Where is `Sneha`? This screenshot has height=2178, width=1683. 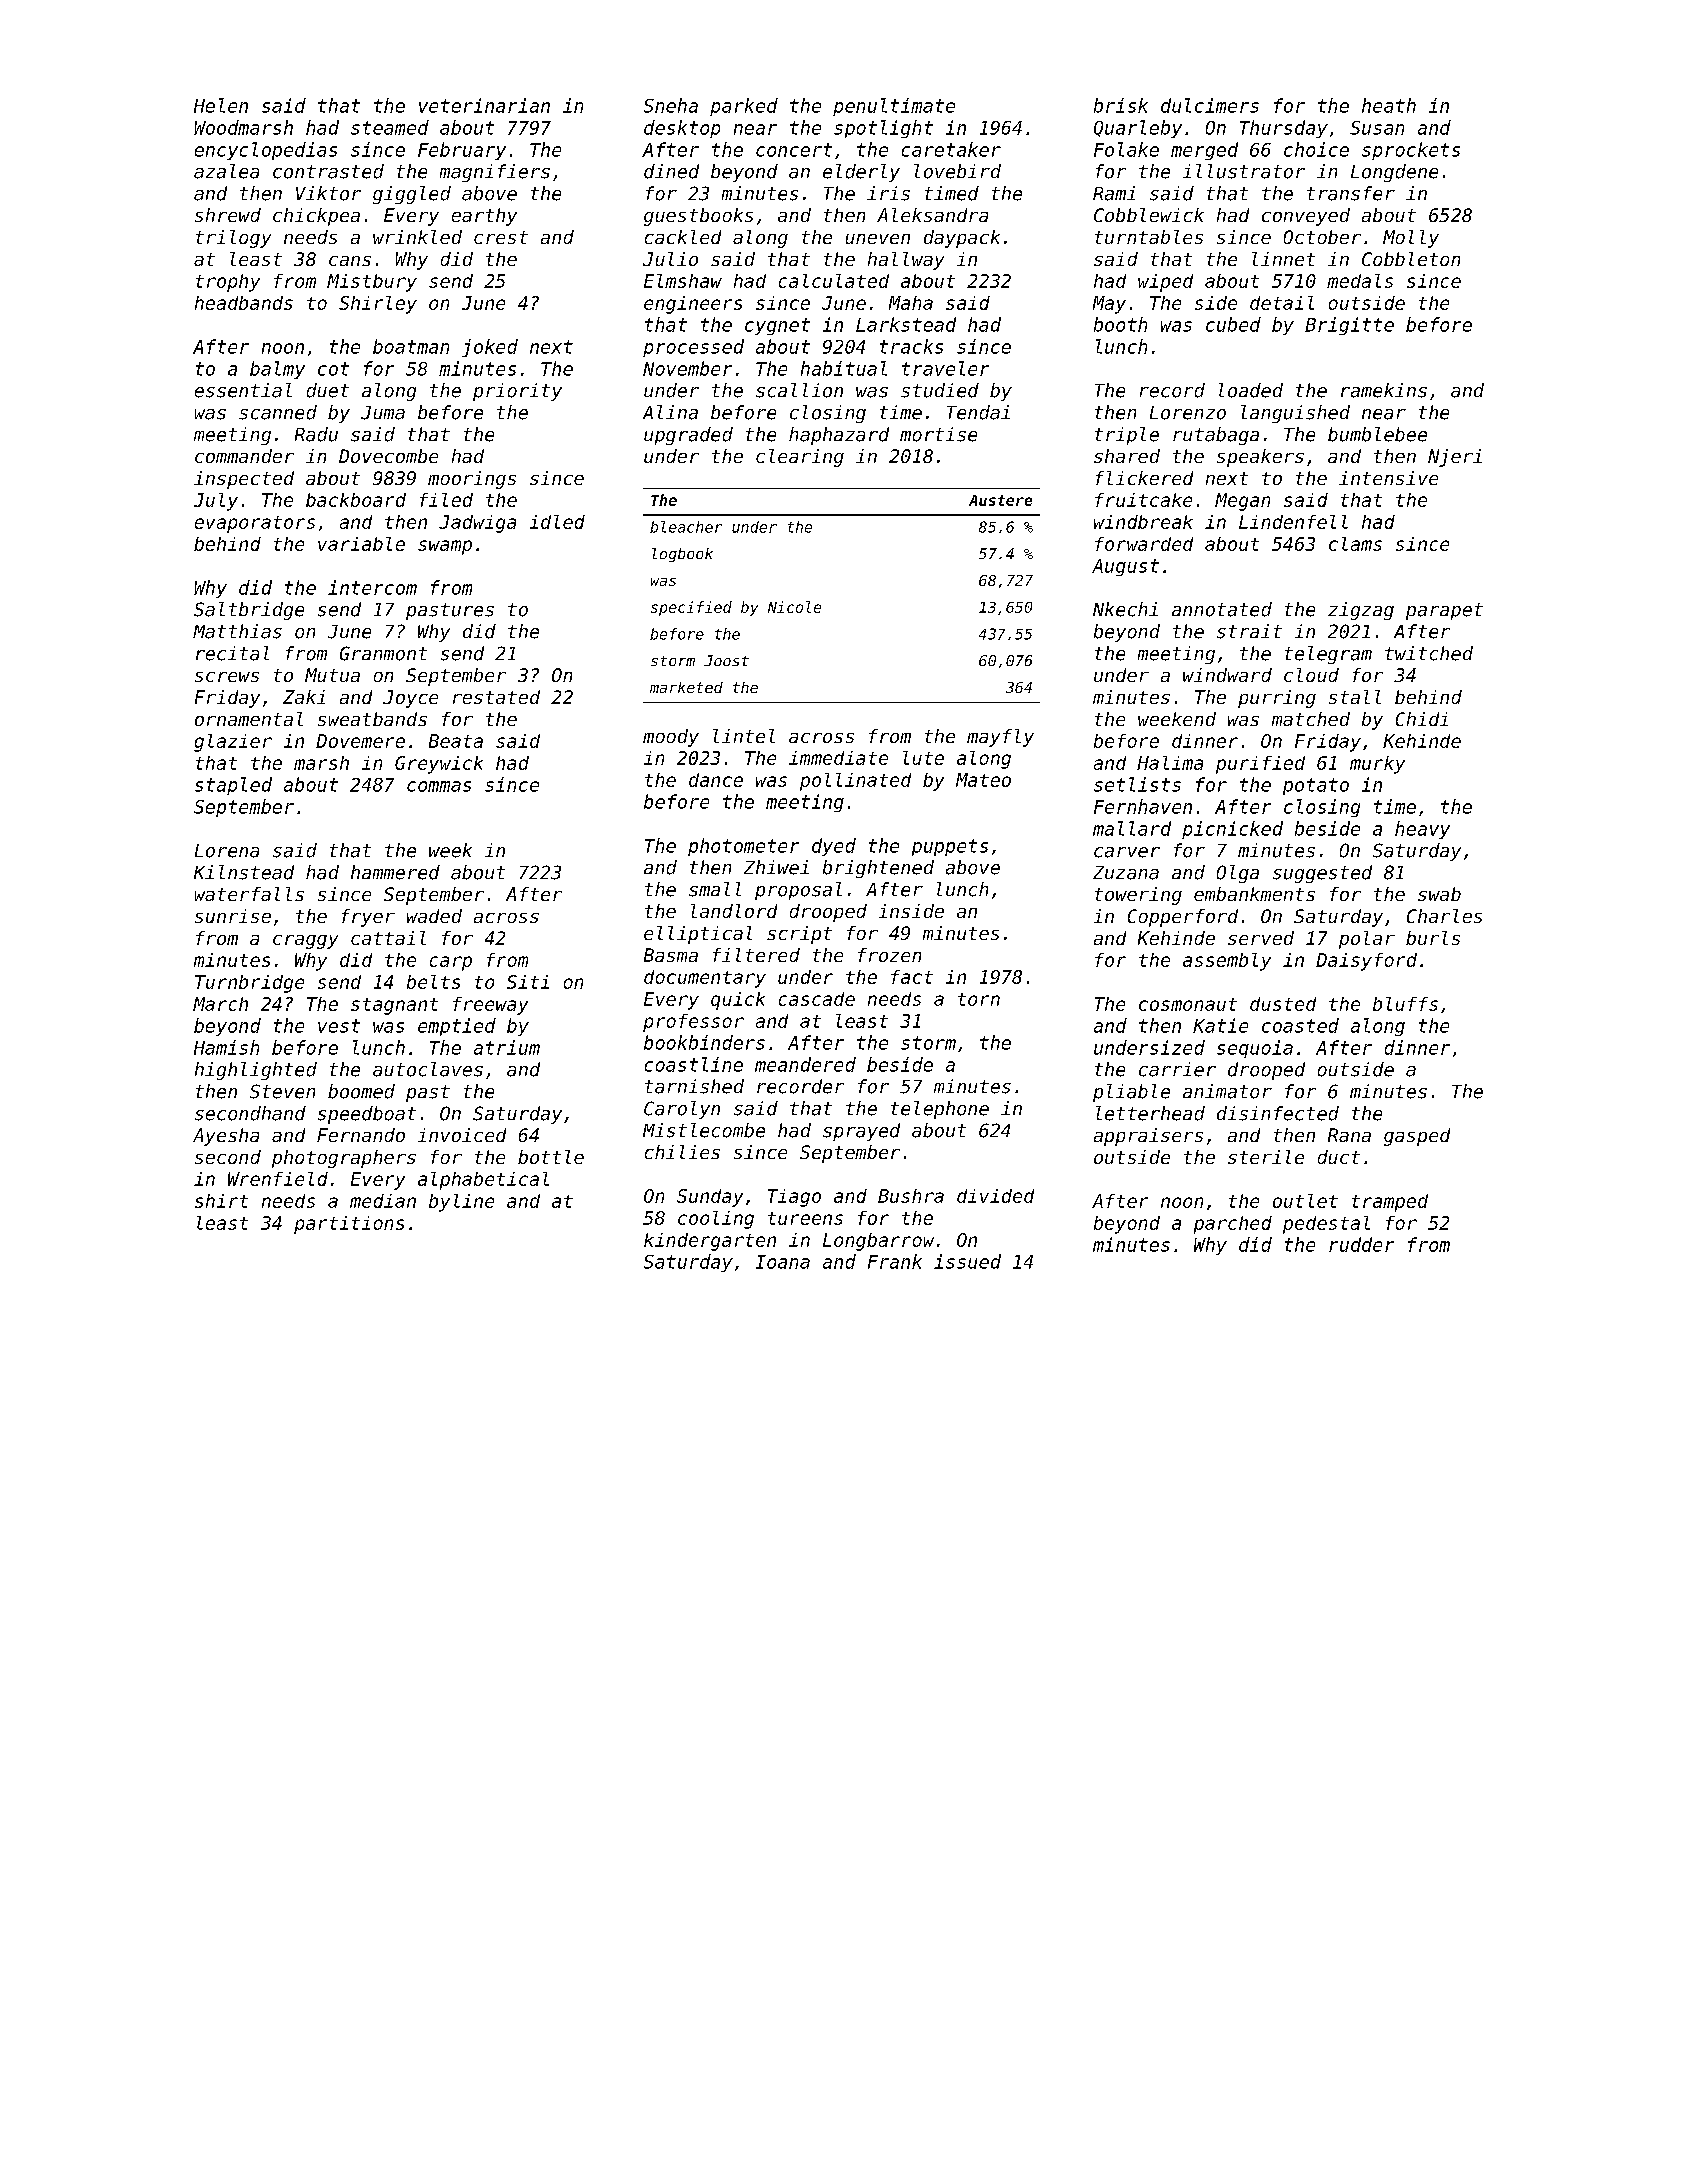
Sneha is located at coordinates (671, 105).
